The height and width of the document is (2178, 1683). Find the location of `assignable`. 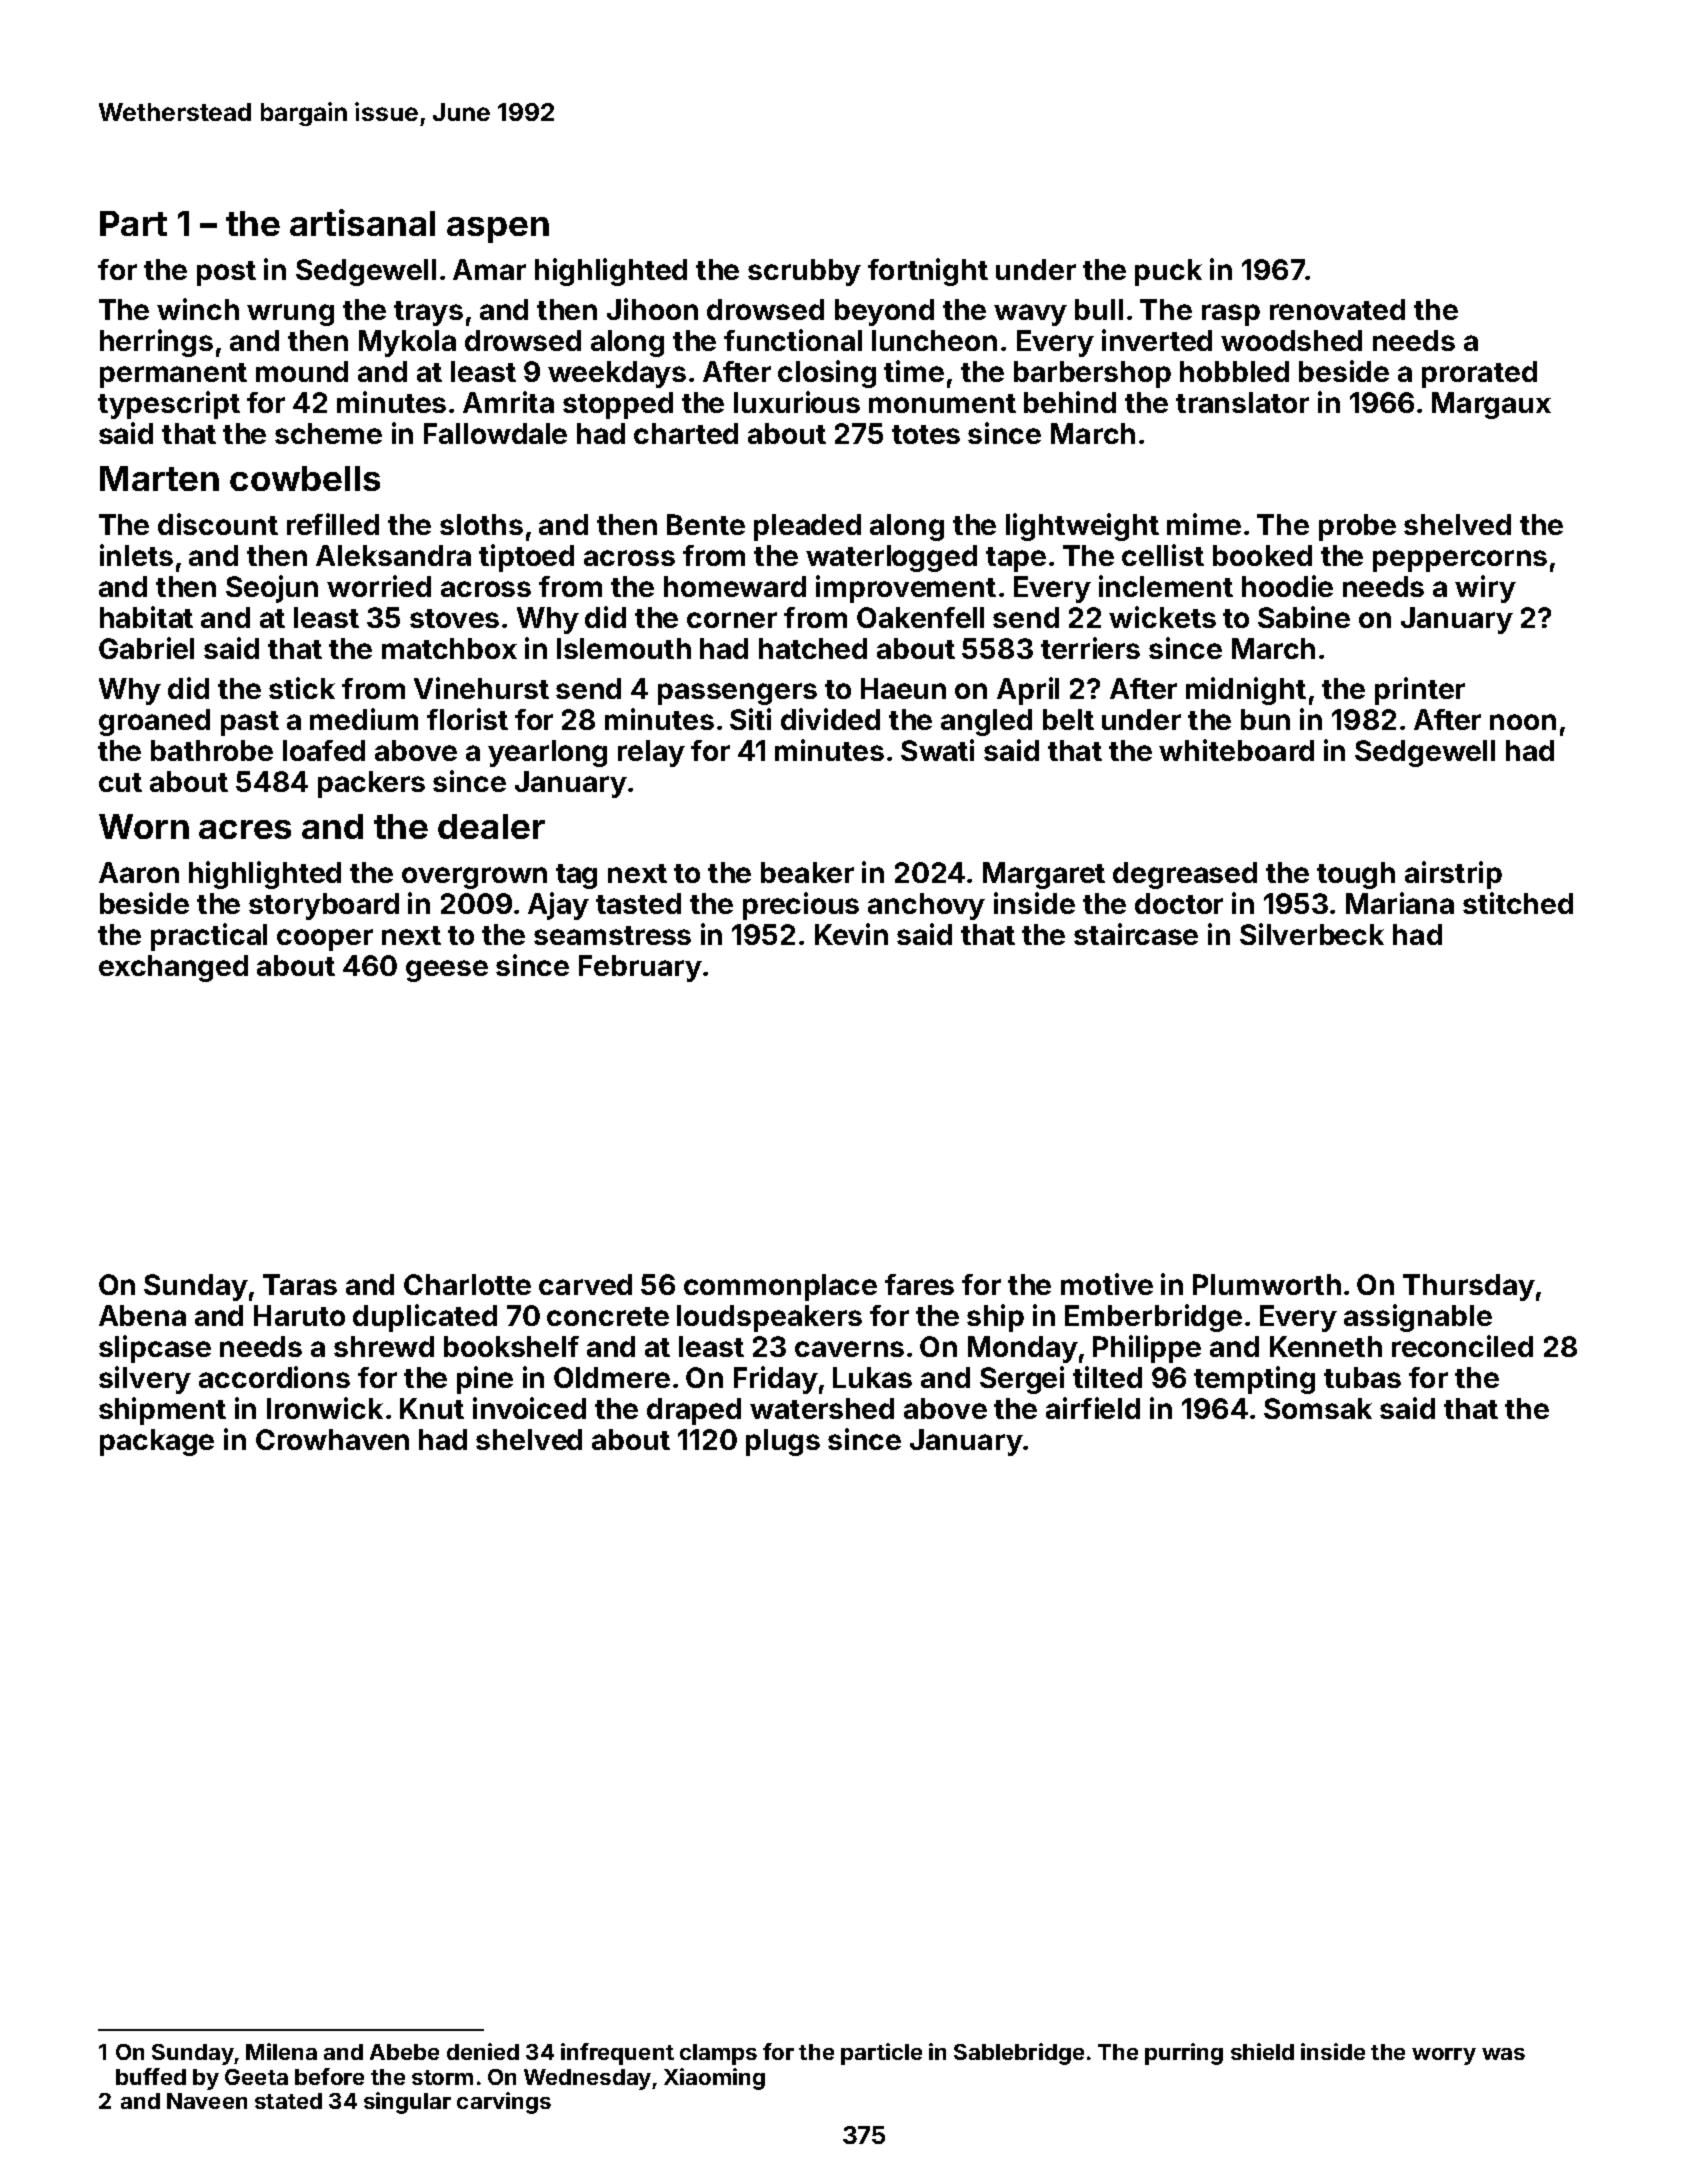

assignable is located at coordinates (1418, 1318).
